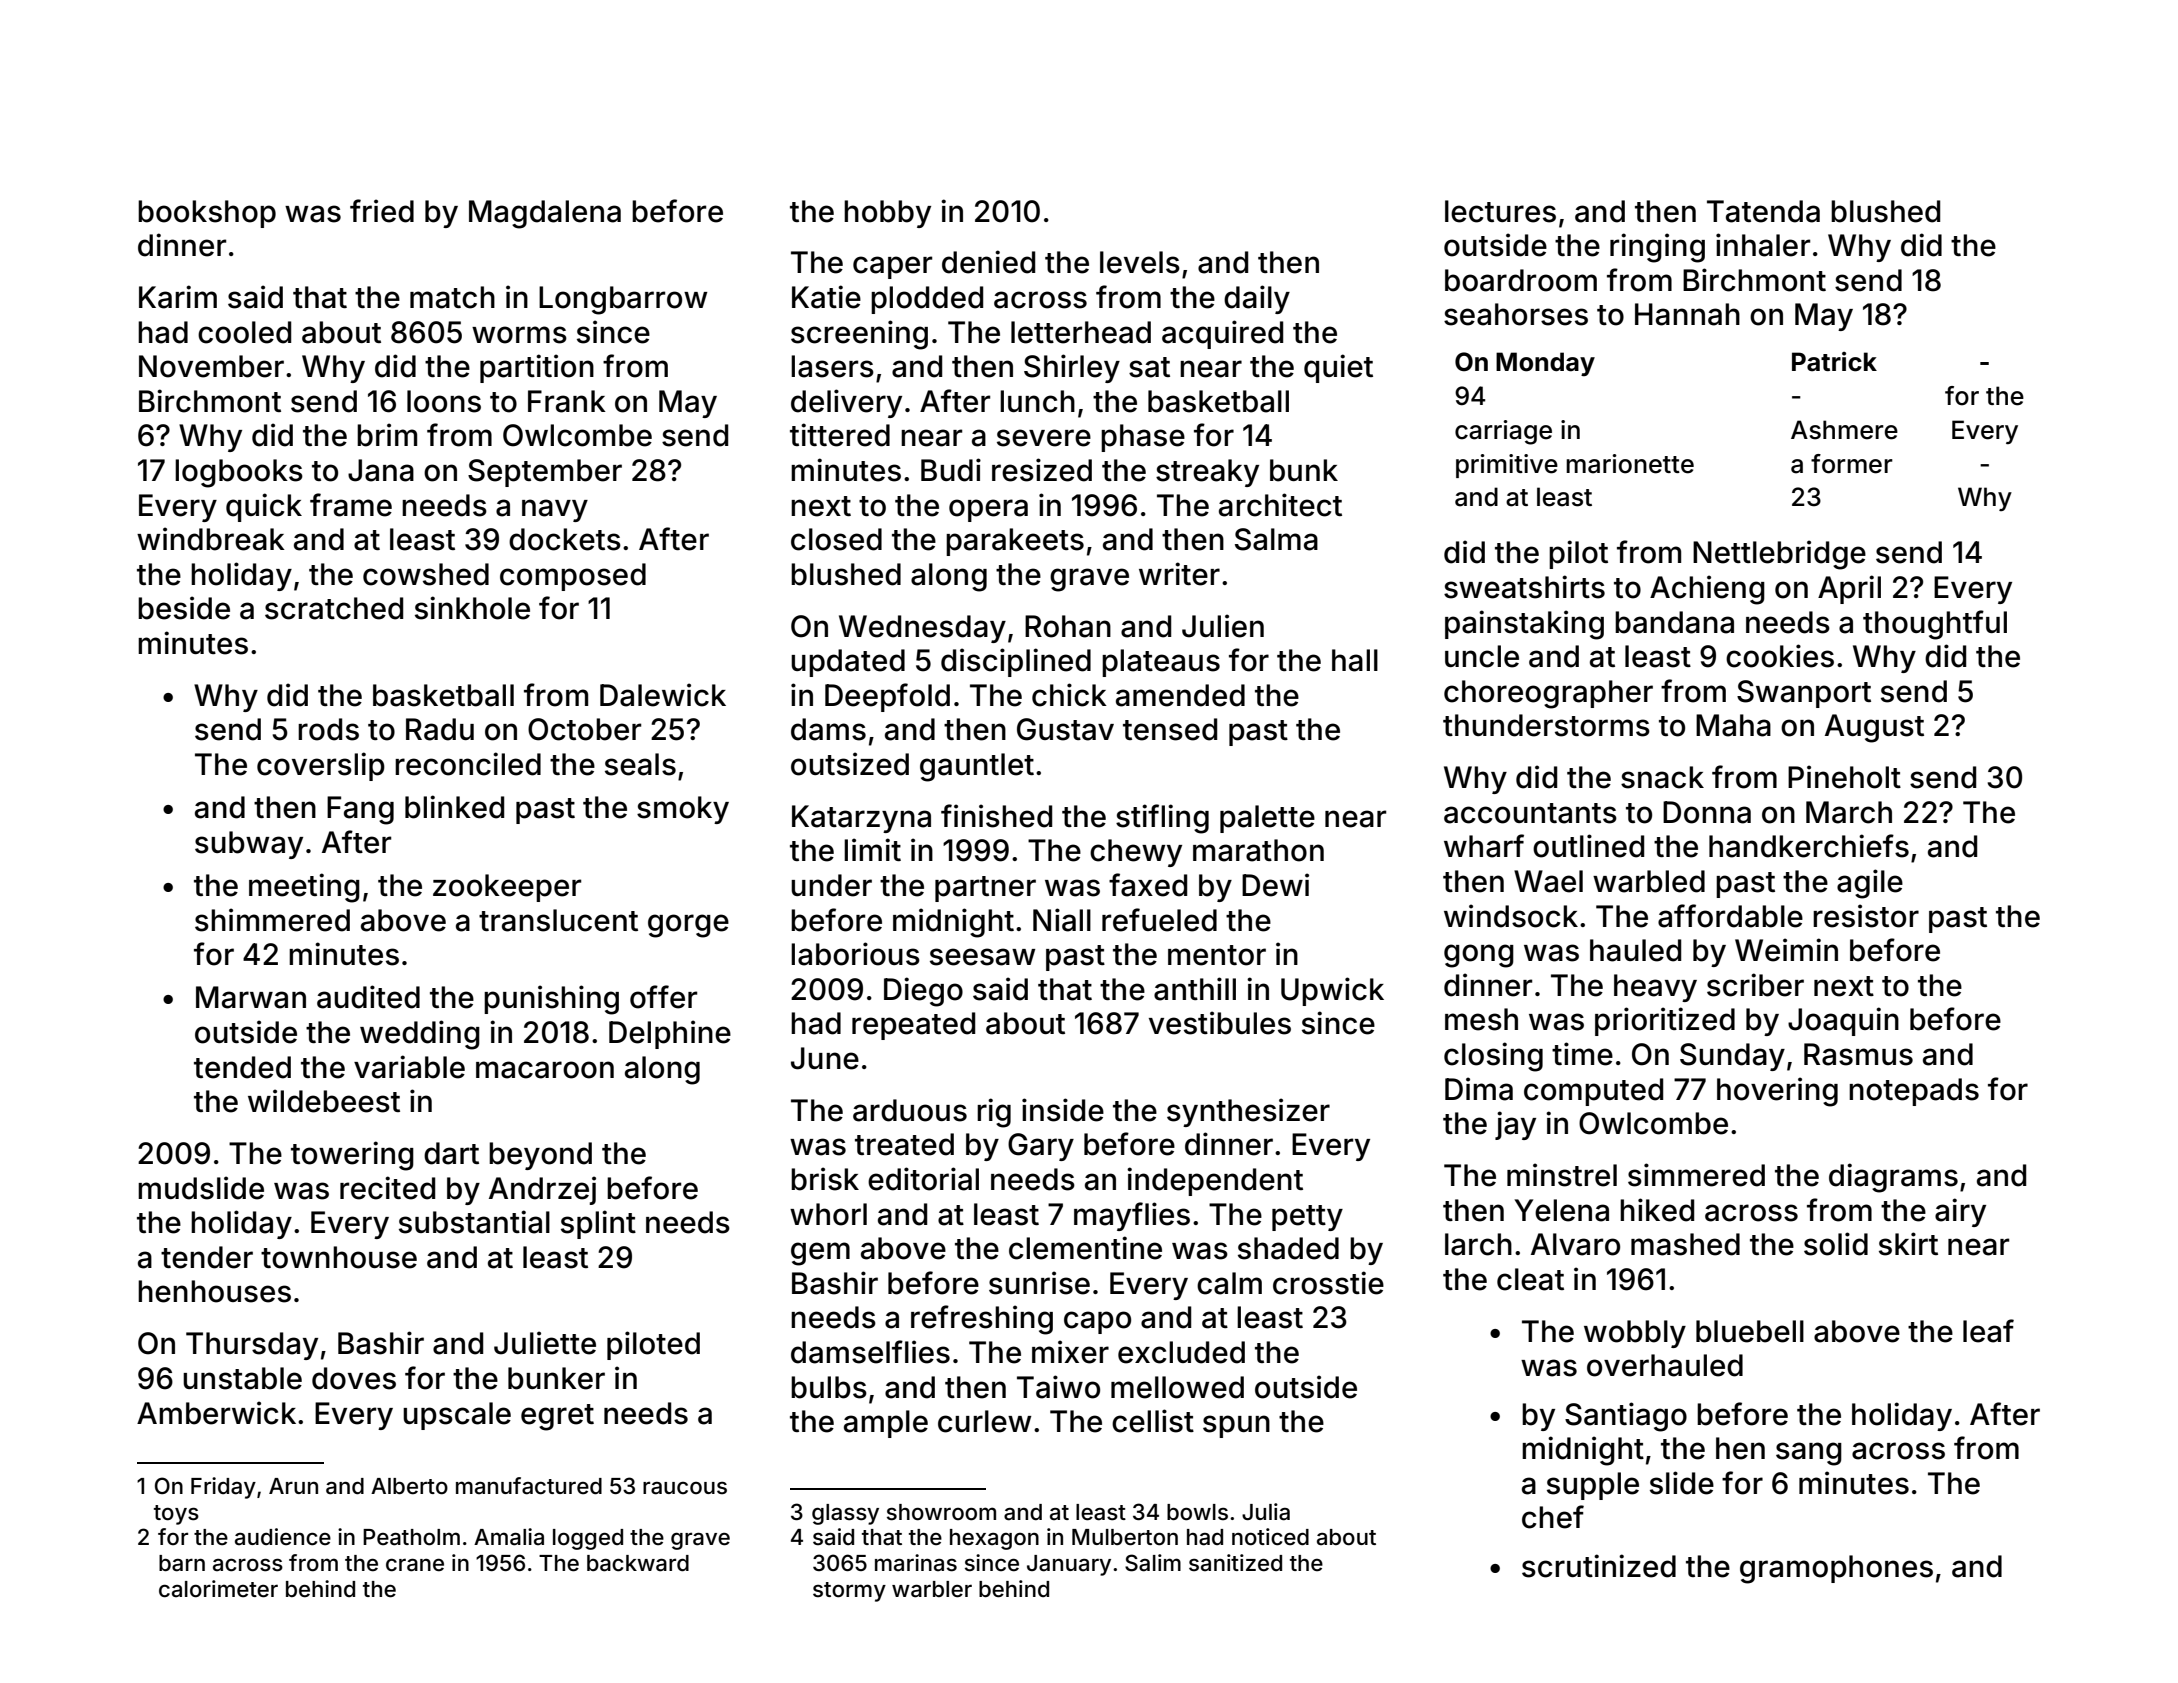 Image resolution: width=2178 pixels, height=1683 pixels. I want to click on hovering, so click(1777, 1092).
